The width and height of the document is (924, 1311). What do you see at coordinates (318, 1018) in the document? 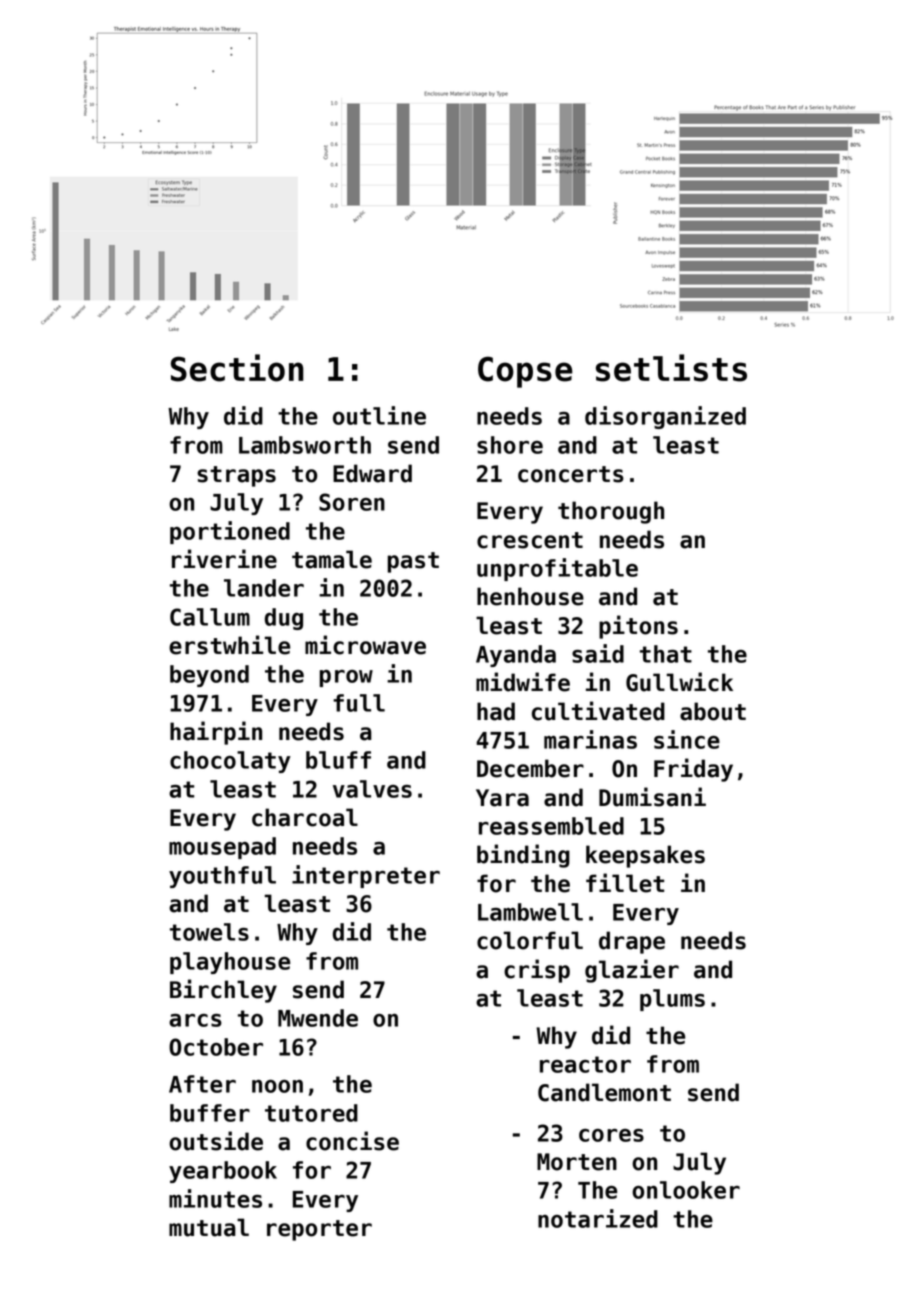
I see `Mwende` at bounding box center [318, 1018].
